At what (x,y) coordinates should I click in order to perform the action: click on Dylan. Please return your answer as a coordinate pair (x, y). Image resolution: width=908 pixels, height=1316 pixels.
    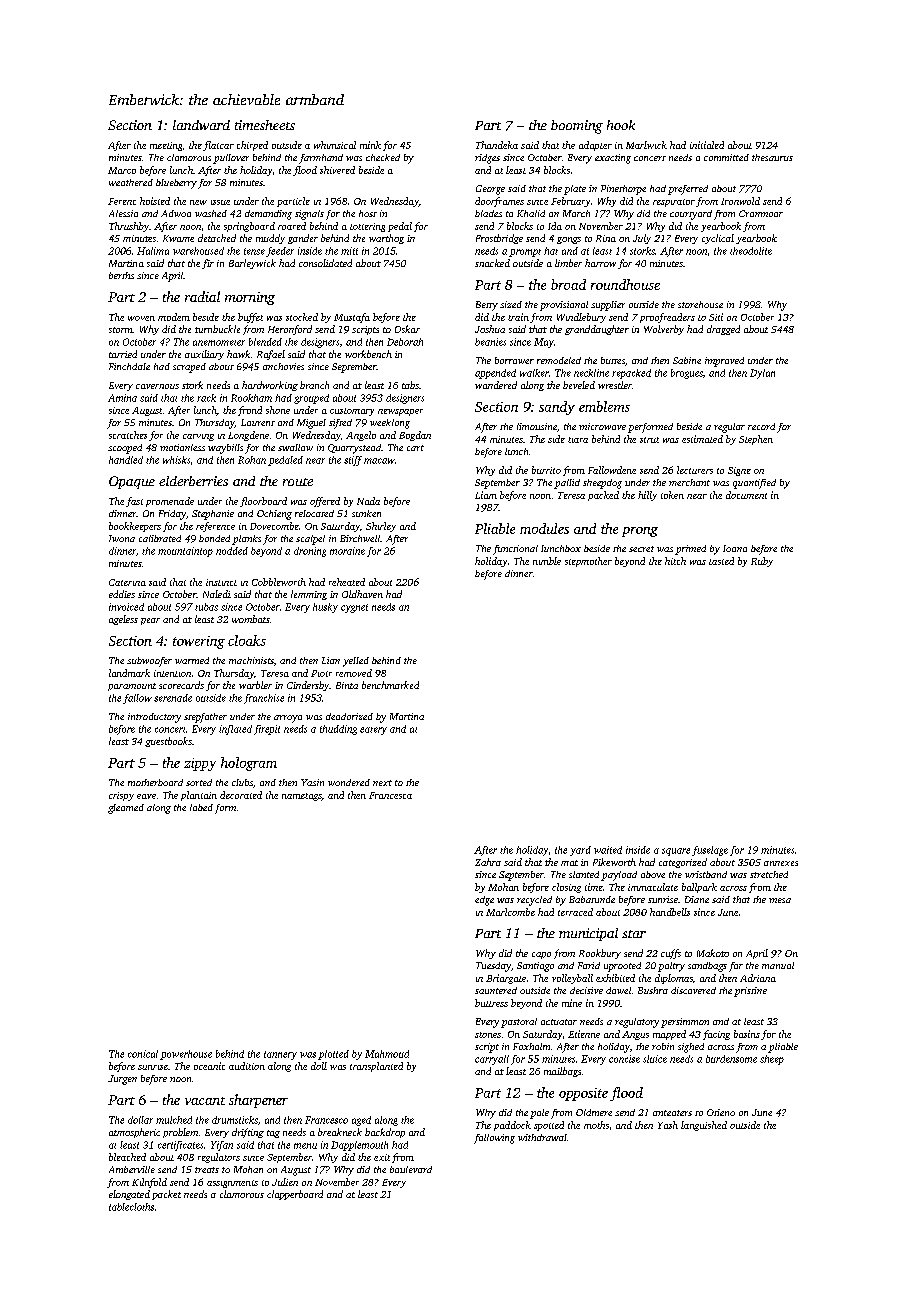
    Looking at the image, I should click on (762, 374).
